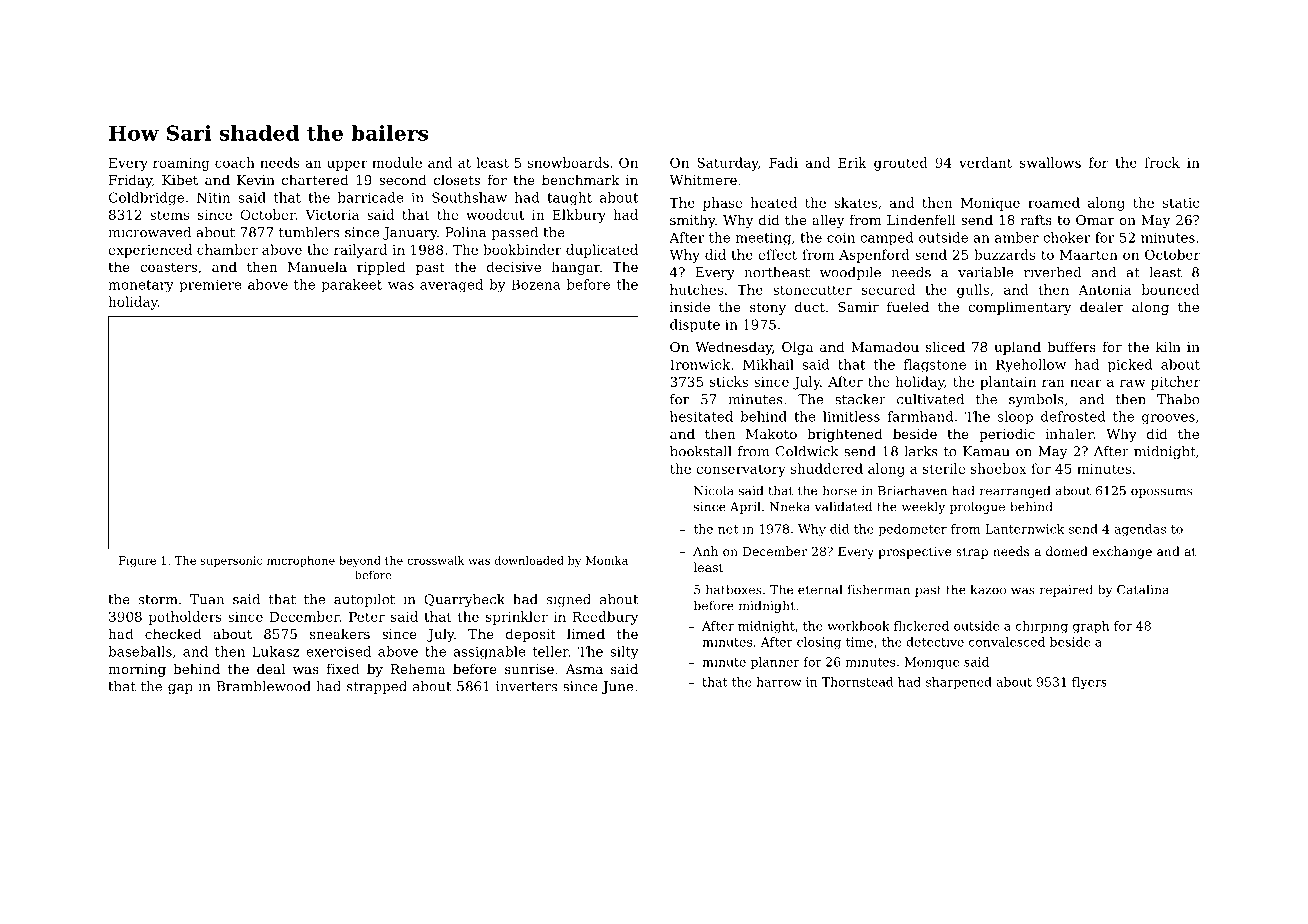 Image resolution: width=1308 pixels, height=924 pixels. I want to click on flyers, so click(1089, 683).
